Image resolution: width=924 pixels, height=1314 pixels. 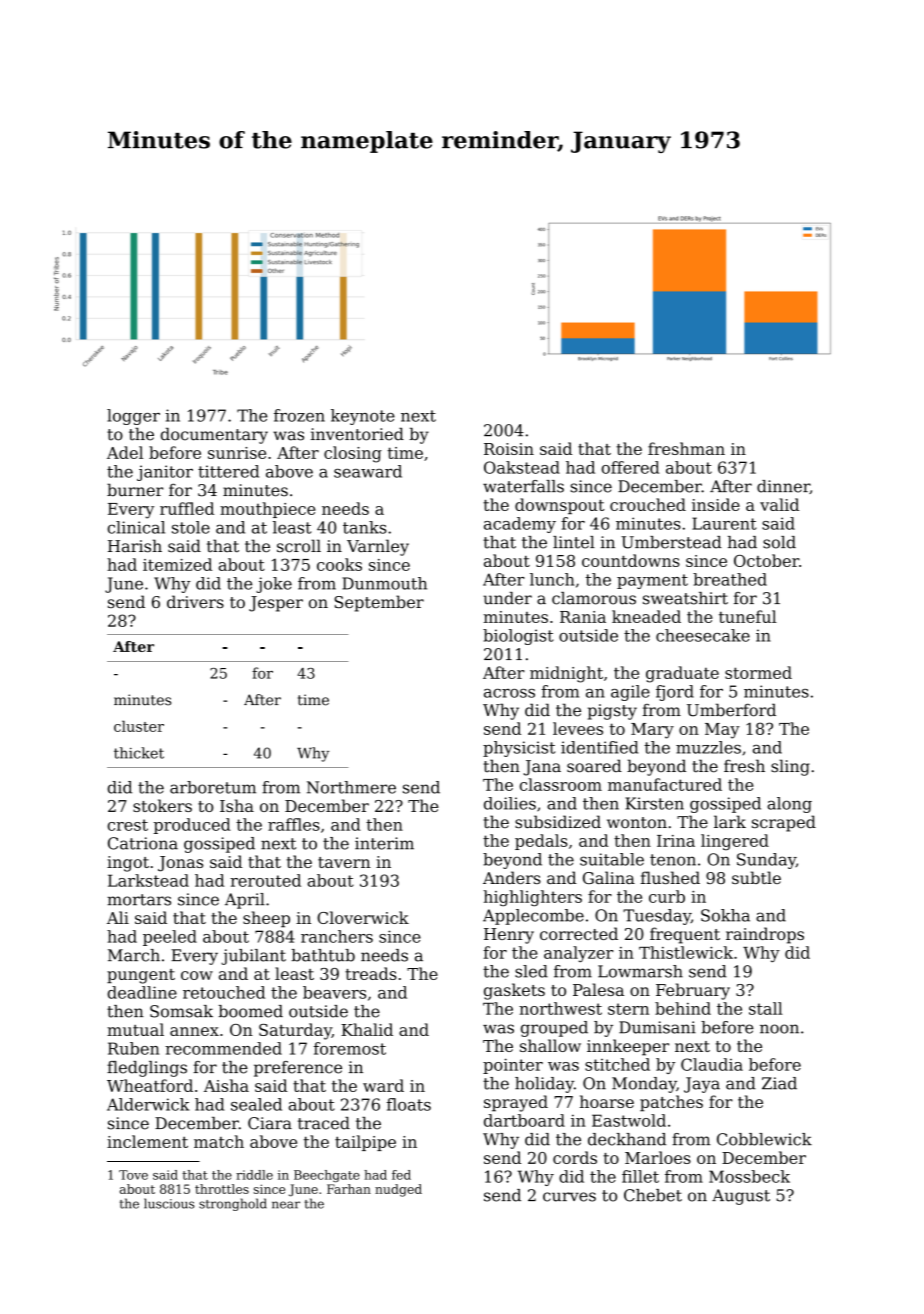 What do you see at coordinates (783, 487) in the document?
I see `dinner` at bounding box center [783, 487].
